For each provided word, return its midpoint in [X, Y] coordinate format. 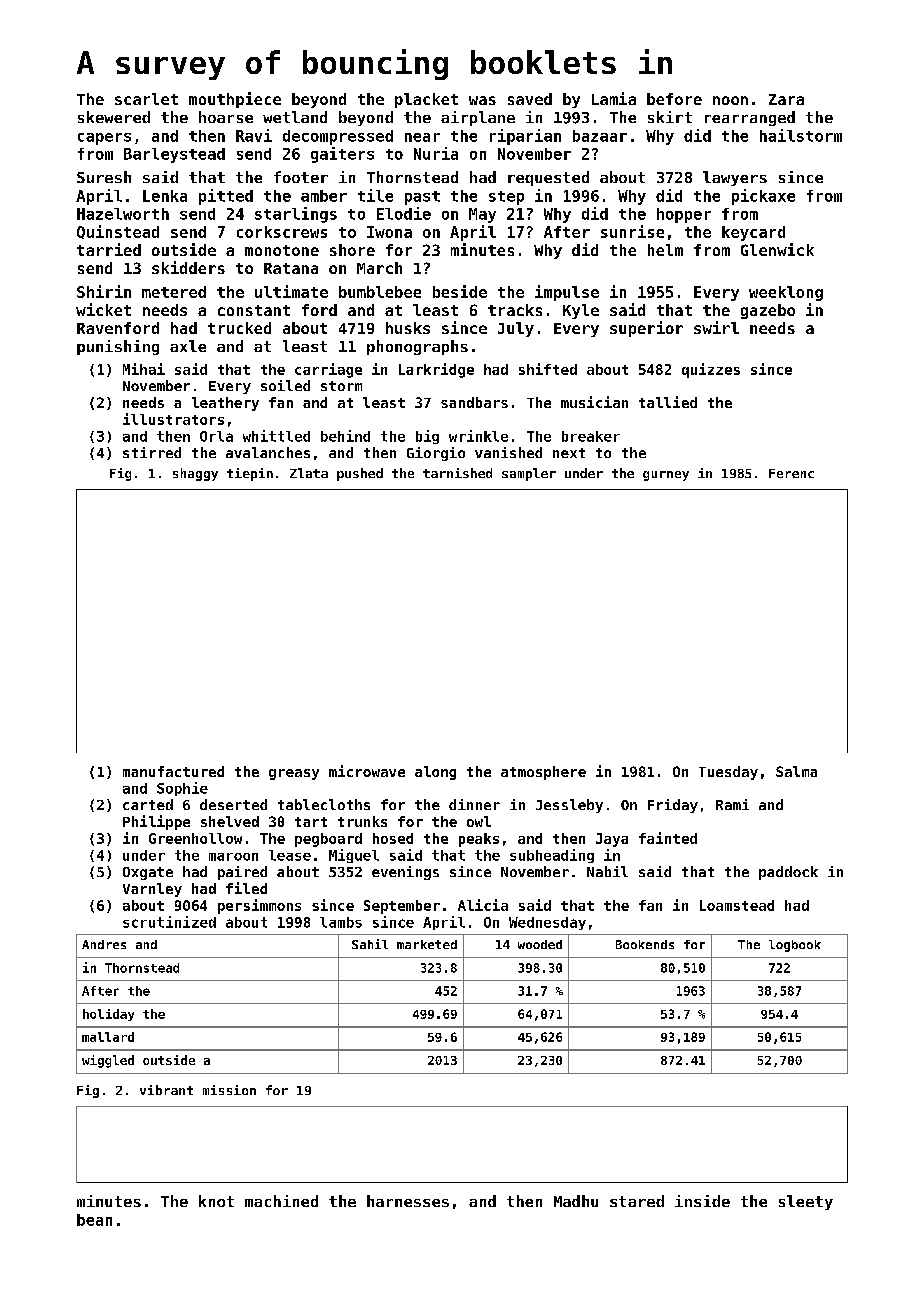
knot [216, 1201]
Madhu [576, 1201]
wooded [540, 944]
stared [637, 1201]
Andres [104, 944]
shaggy [195, 474]
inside [702, 1201]
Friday [673, 806]
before [674, 99]
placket [426, 100]
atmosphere [543, 773]
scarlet [146, 99]
